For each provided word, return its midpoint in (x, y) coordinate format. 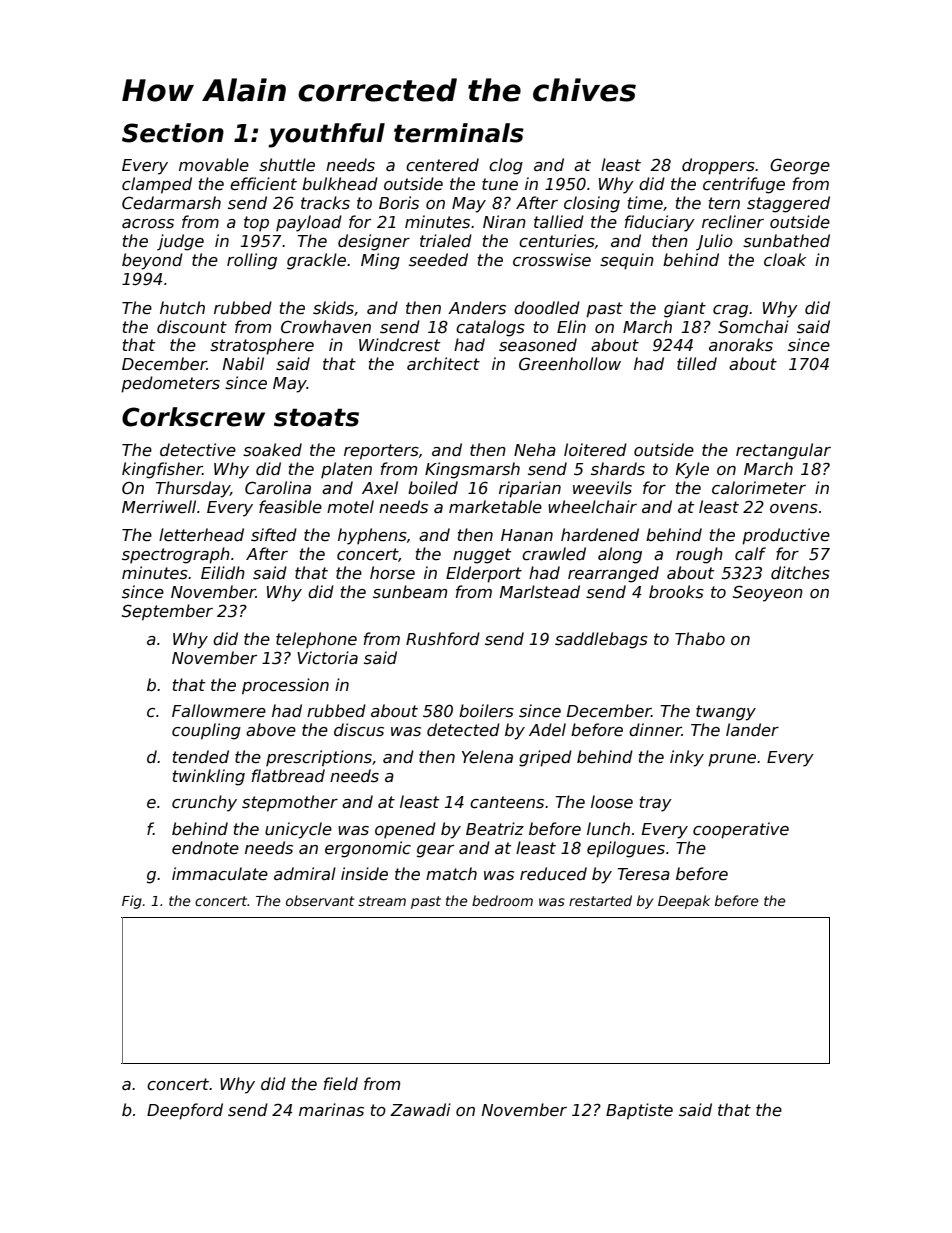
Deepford (185, 1111)
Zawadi (420, 1109)
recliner (733, 222)
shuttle (287, 165)
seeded (438, 260)
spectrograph (176, 555)
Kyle (692, 470)
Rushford (443, 638)
